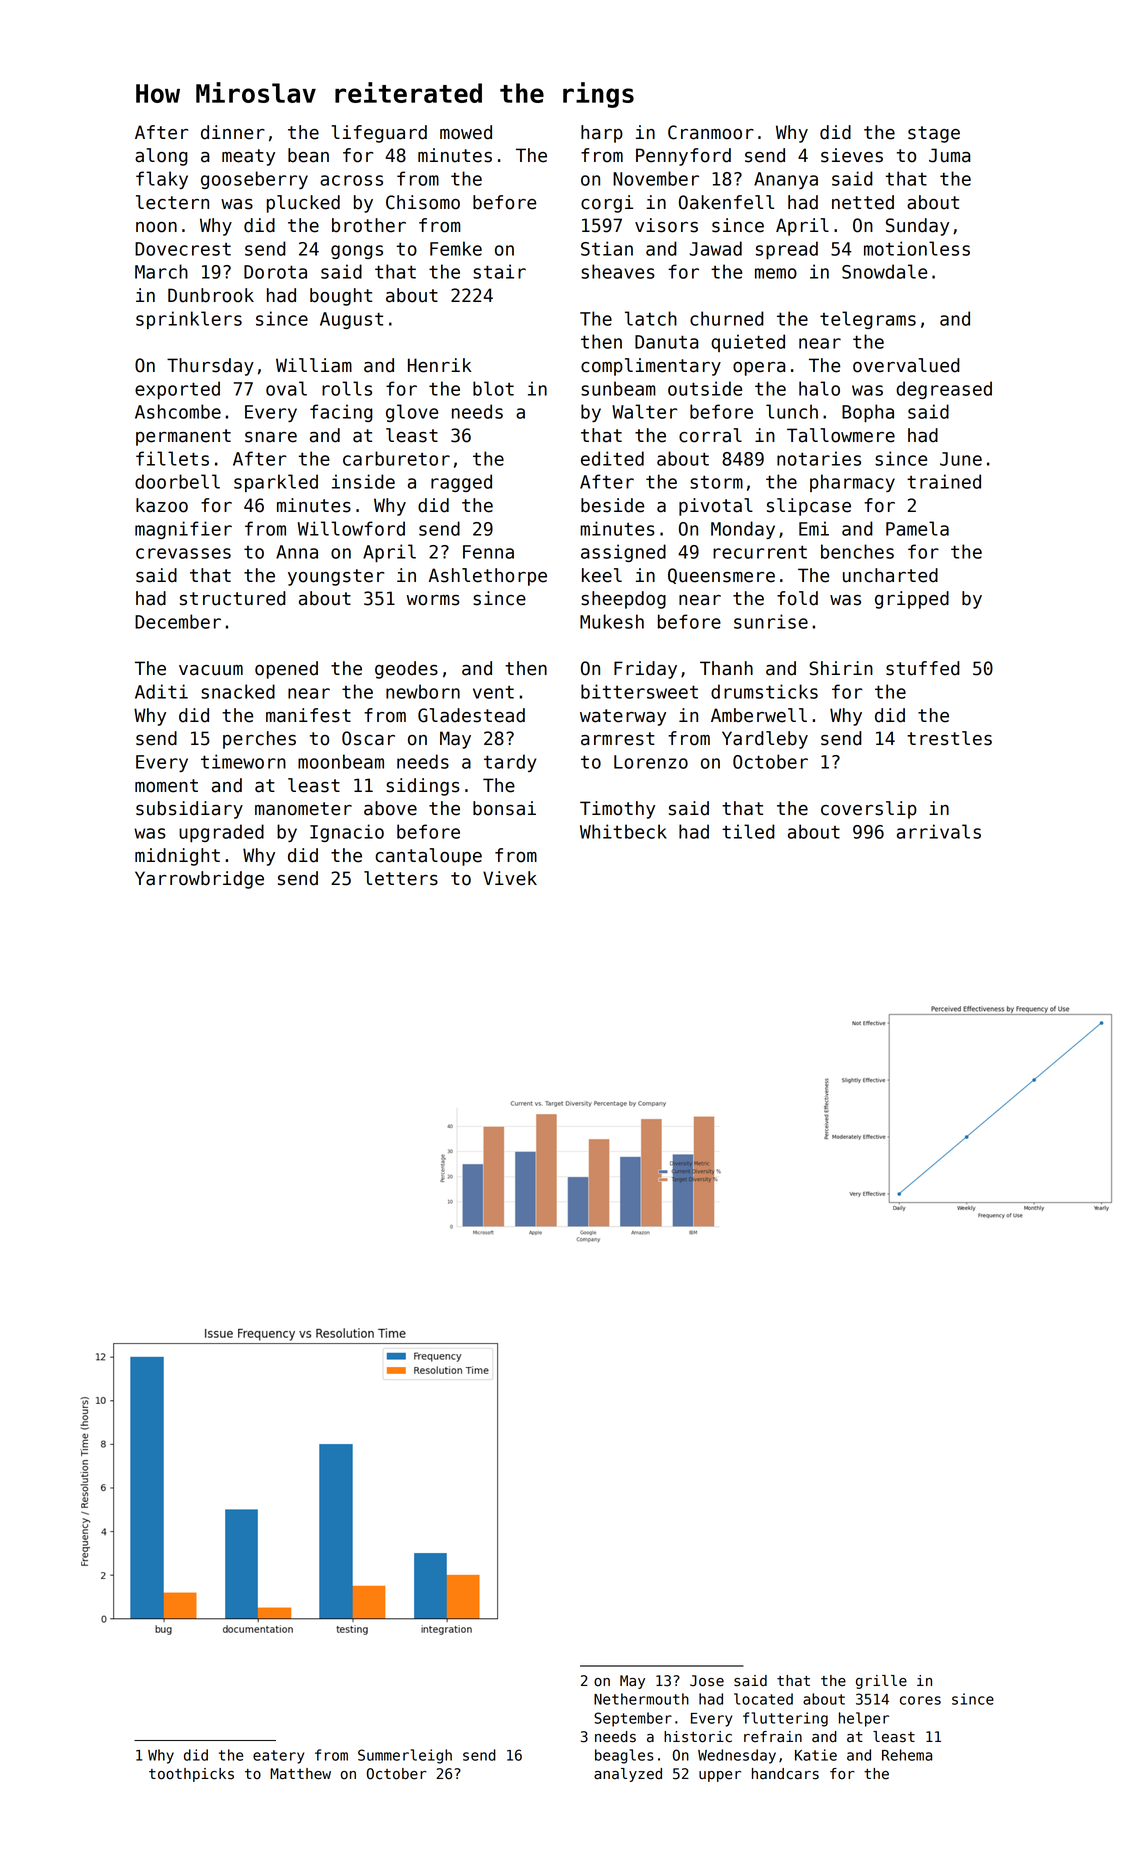 The height and width of the document is (1869, 1135). What do you see at coordinates (934, 134) in the document?
I see `stage` at bounding box center [934, 134].
